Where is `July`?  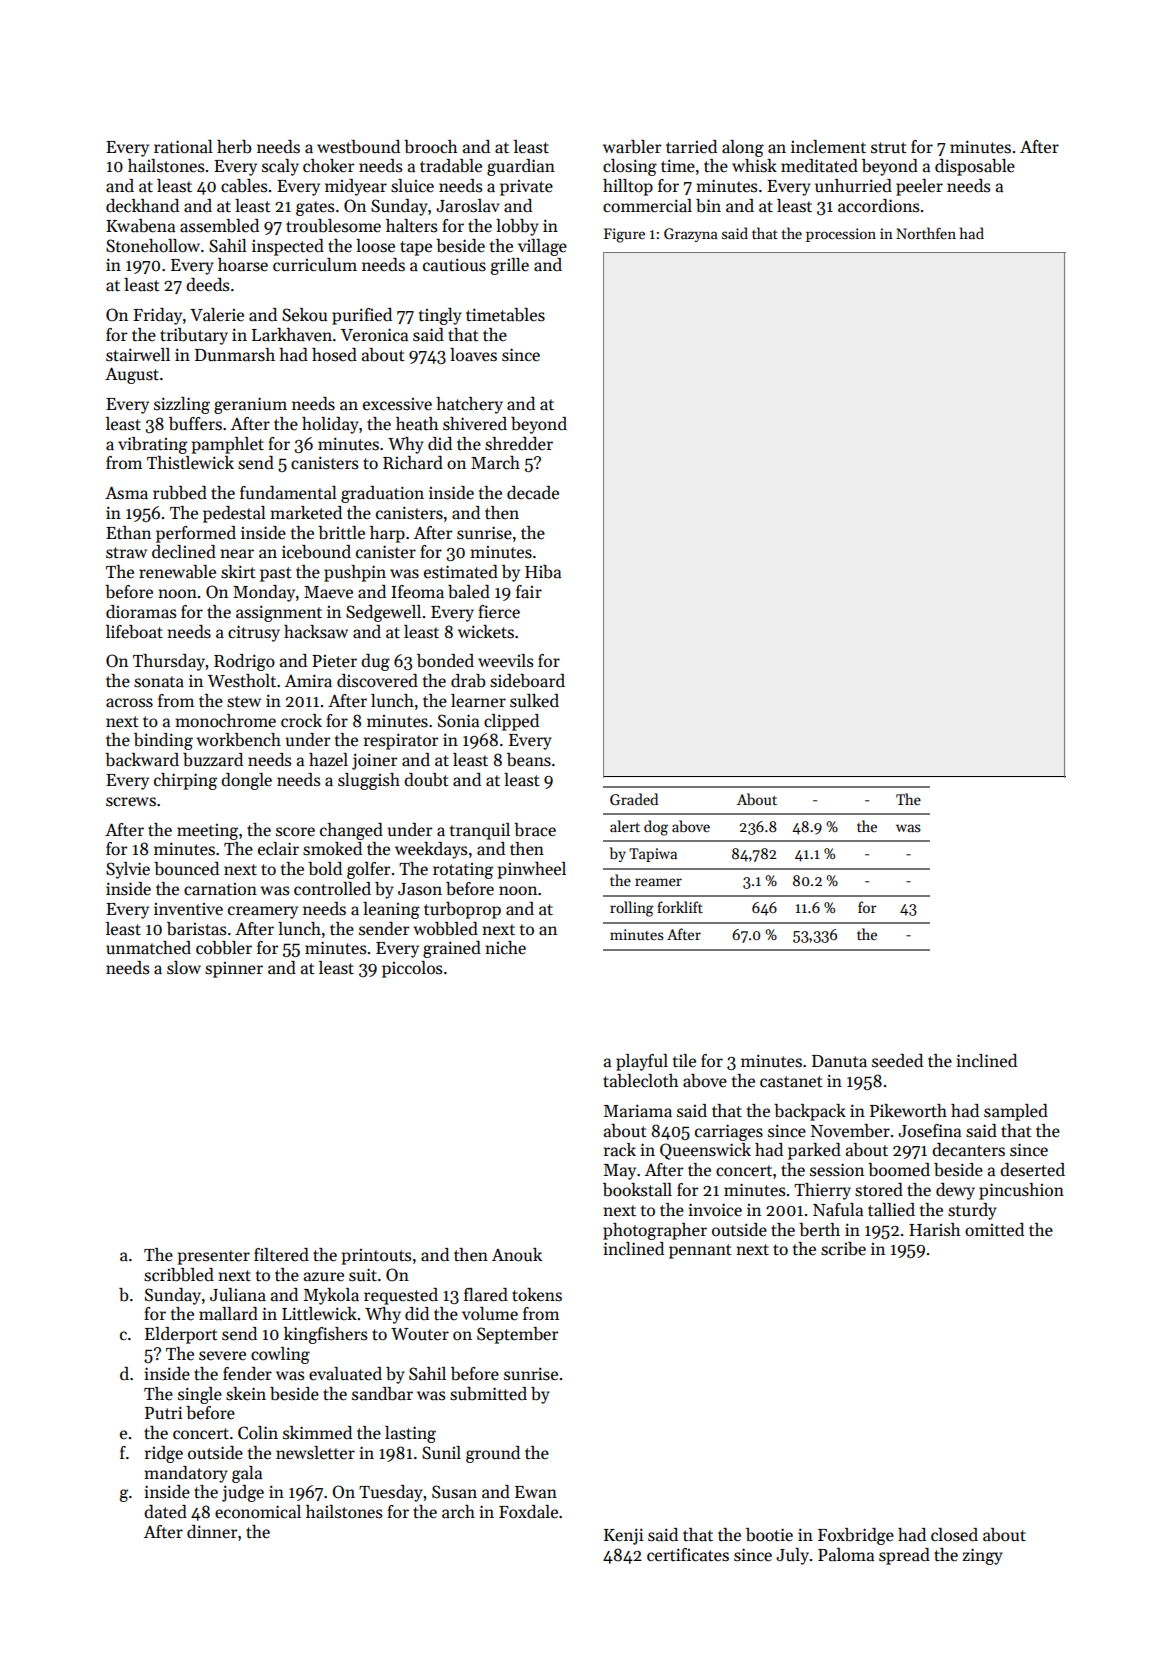
July is located at coordinates (792, 1556).
